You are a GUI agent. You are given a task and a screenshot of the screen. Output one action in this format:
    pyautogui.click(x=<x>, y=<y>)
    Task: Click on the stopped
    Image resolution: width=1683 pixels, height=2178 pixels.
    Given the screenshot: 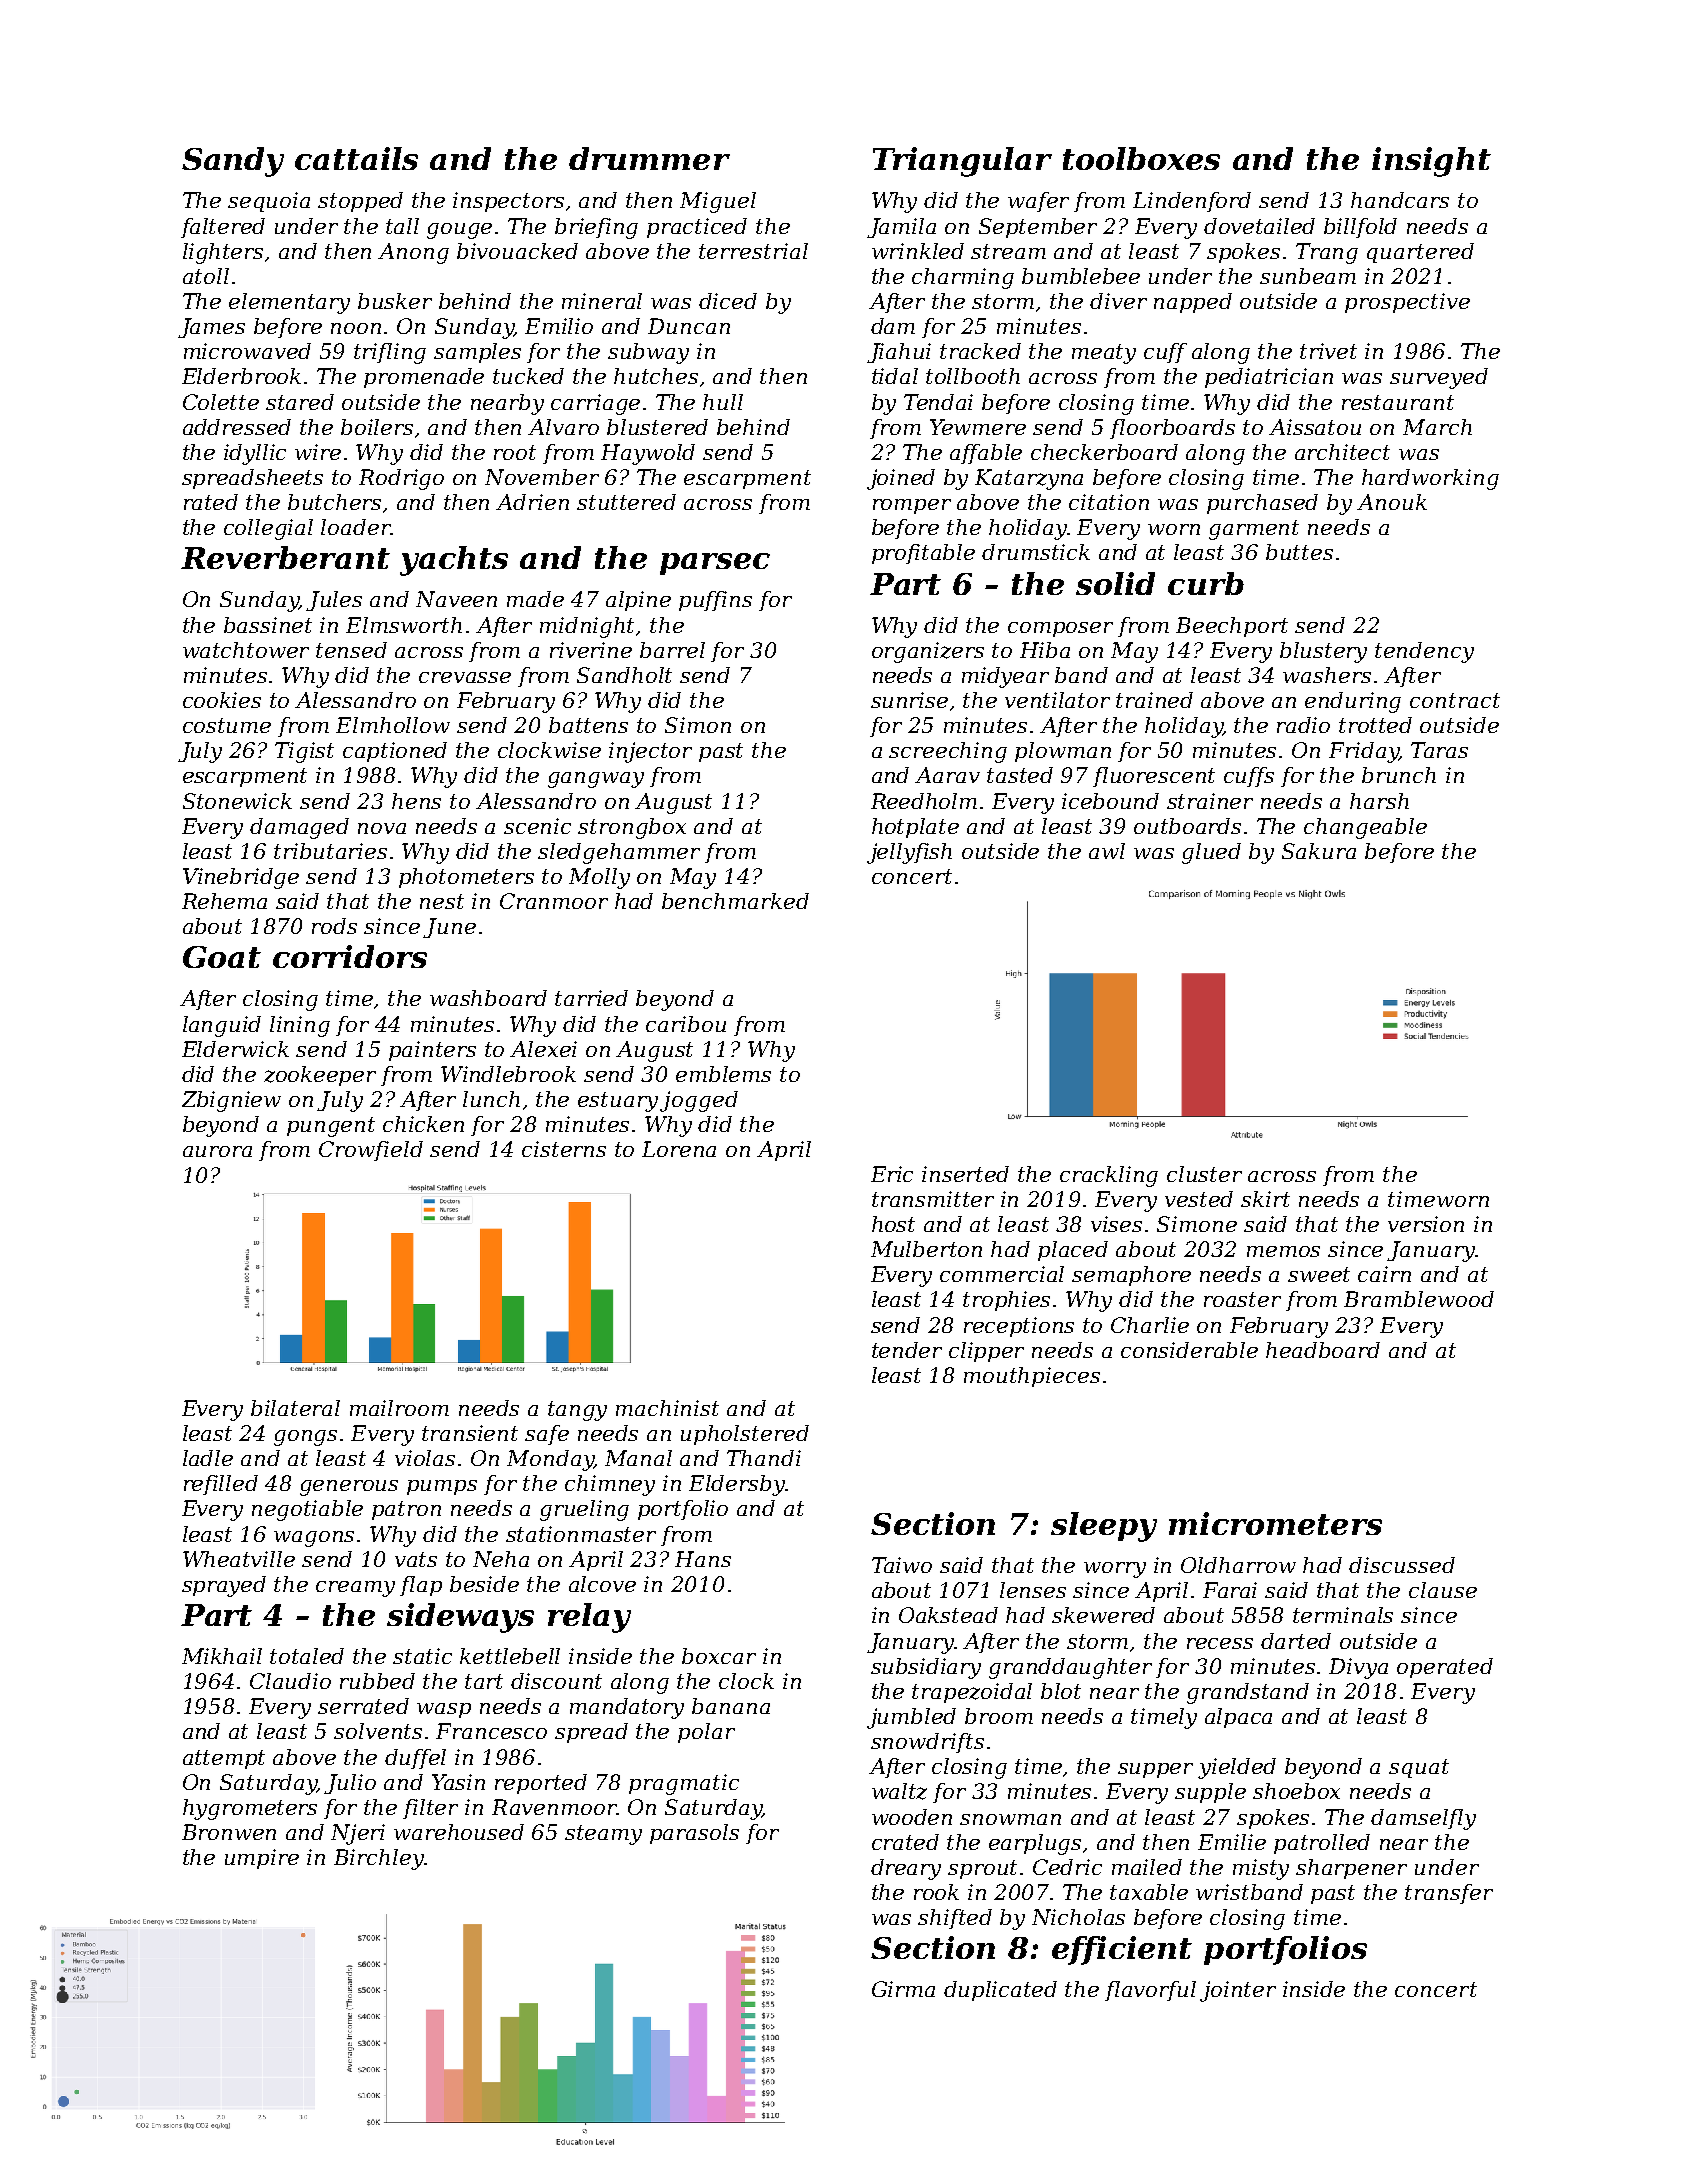 What is the action you would take?
    pyautogui.click(x=360, y=202)
